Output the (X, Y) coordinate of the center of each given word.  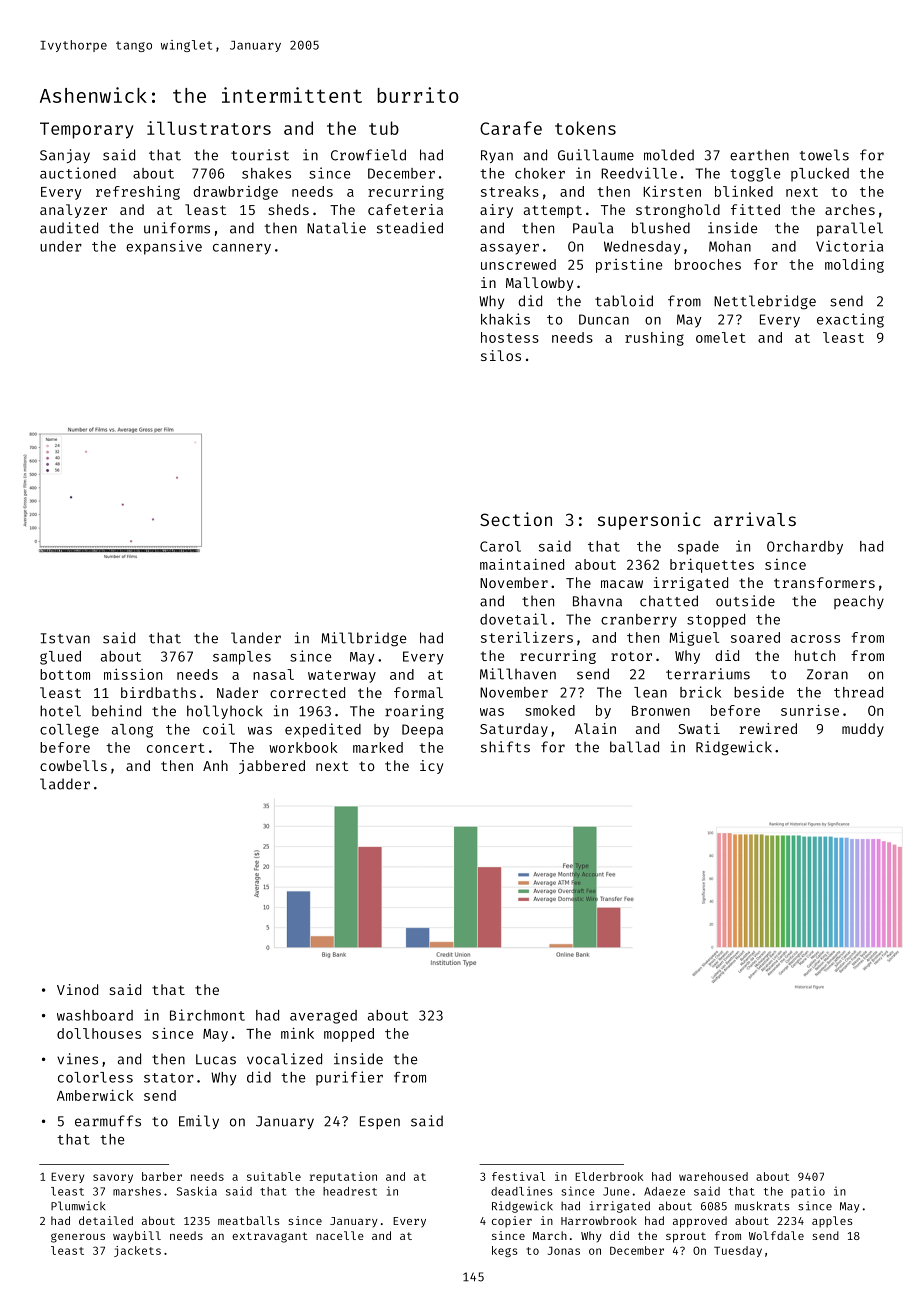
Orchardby (805, 548)
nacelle (340, 1235)
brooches (708, 264)
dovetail (513, 619)
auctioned (78, 173)
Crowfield (368, 155)
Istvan (65, 638)
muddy (863, 730)
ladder (65, 784)
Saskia (197, 1191)
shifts (505, 747)
